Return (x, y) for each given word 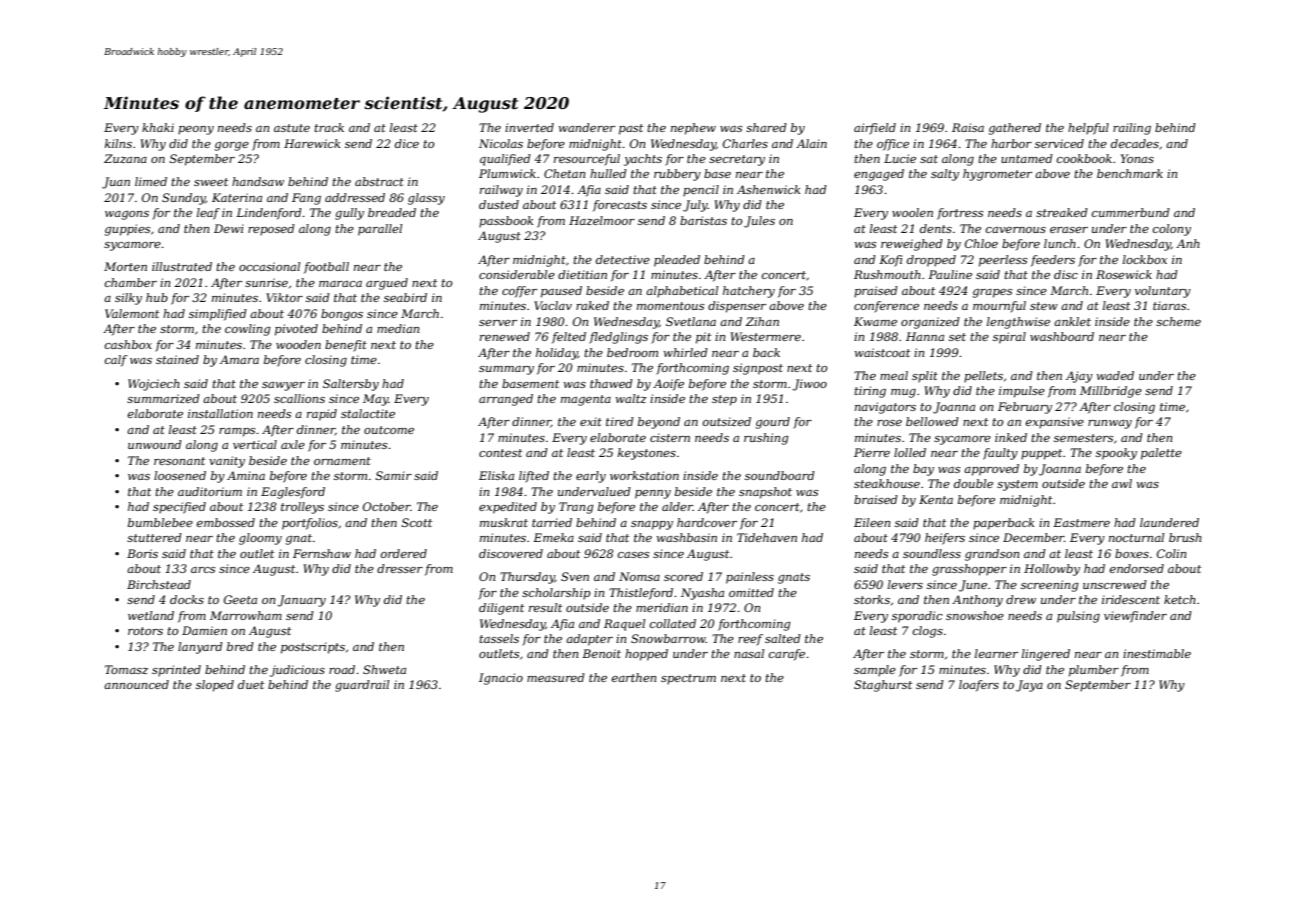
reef (750, 640)
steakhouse (887, 483)
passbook (506, 222)
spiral (1009, 338)
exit (591, 421)
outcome (389, 430)
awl (1122, 483)
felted (569, 338)
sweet (211, 182)
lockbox (1145, 259)
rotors (145, 631)
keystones (647, 454)
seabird (405, 297)
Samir (394, 475)
